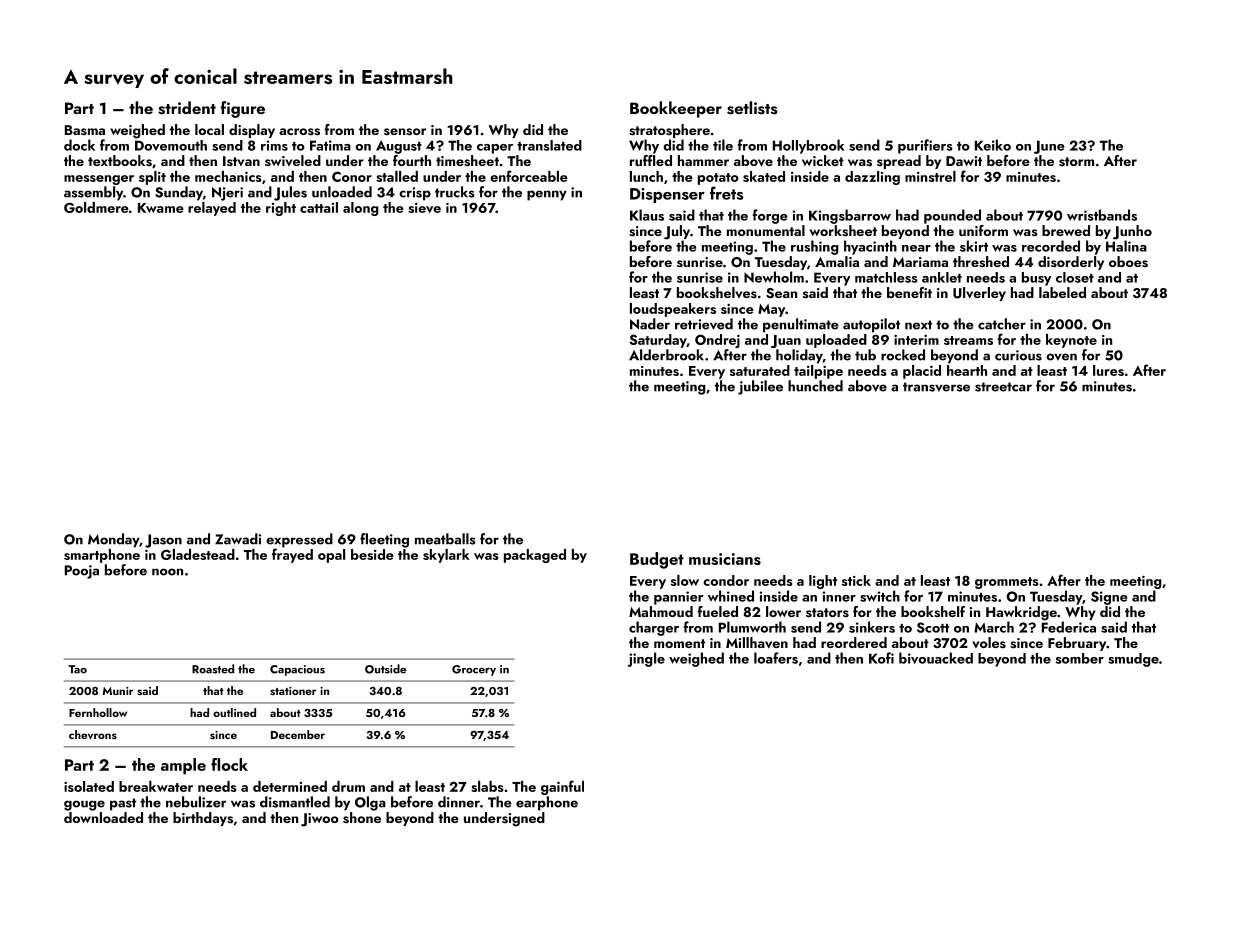 Image resolution: width=1233 pixels, height=952 pixels. Describe the element at coordinates (167, 572) in the image. I see `noon` at that location.
